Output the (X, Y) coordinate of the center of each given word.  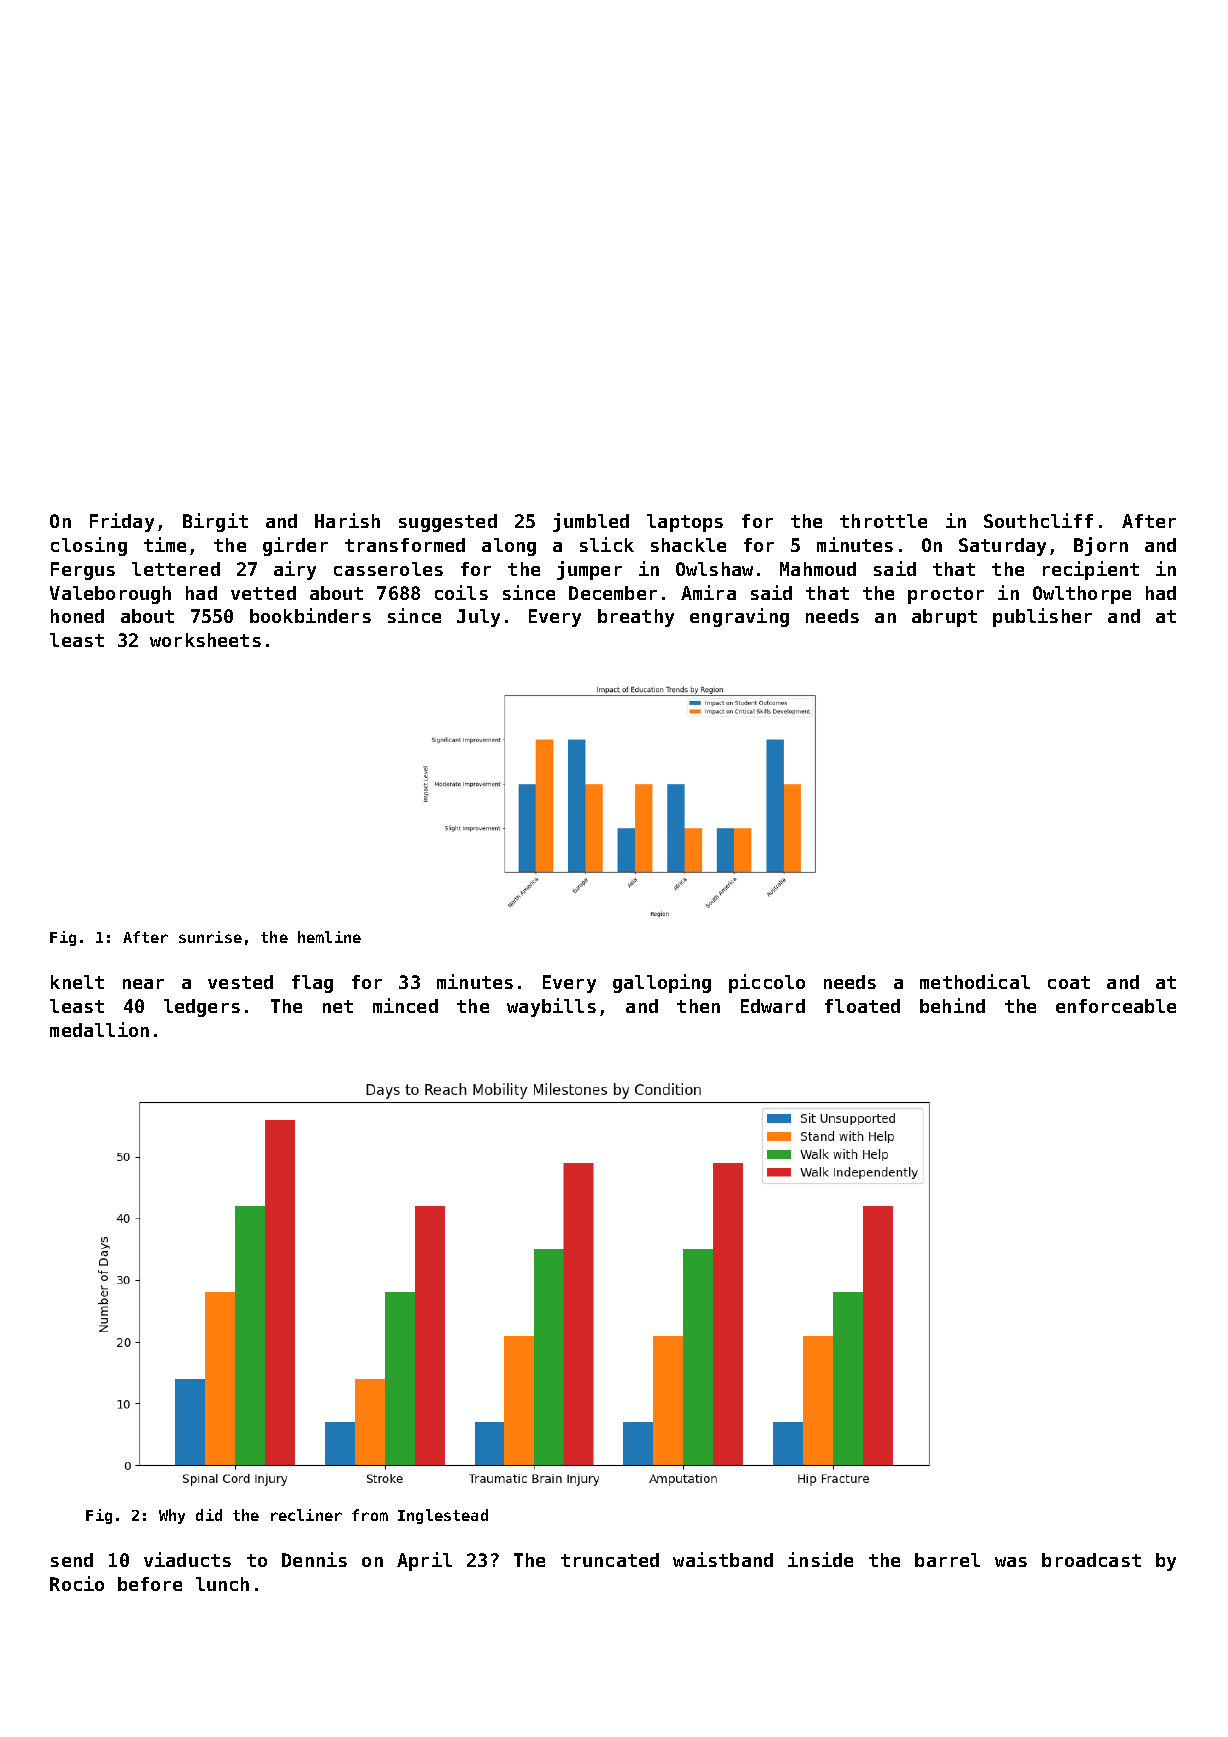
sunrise (210, 937)
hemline (329, 937)
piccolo (767, 983)
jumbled (591, 522)
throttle (883, 521)
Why (172, 1516)
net (338, 1006)
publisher (1042, 617)
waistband (723, 1559)
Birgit (215, 522)
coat (1069, 982)
